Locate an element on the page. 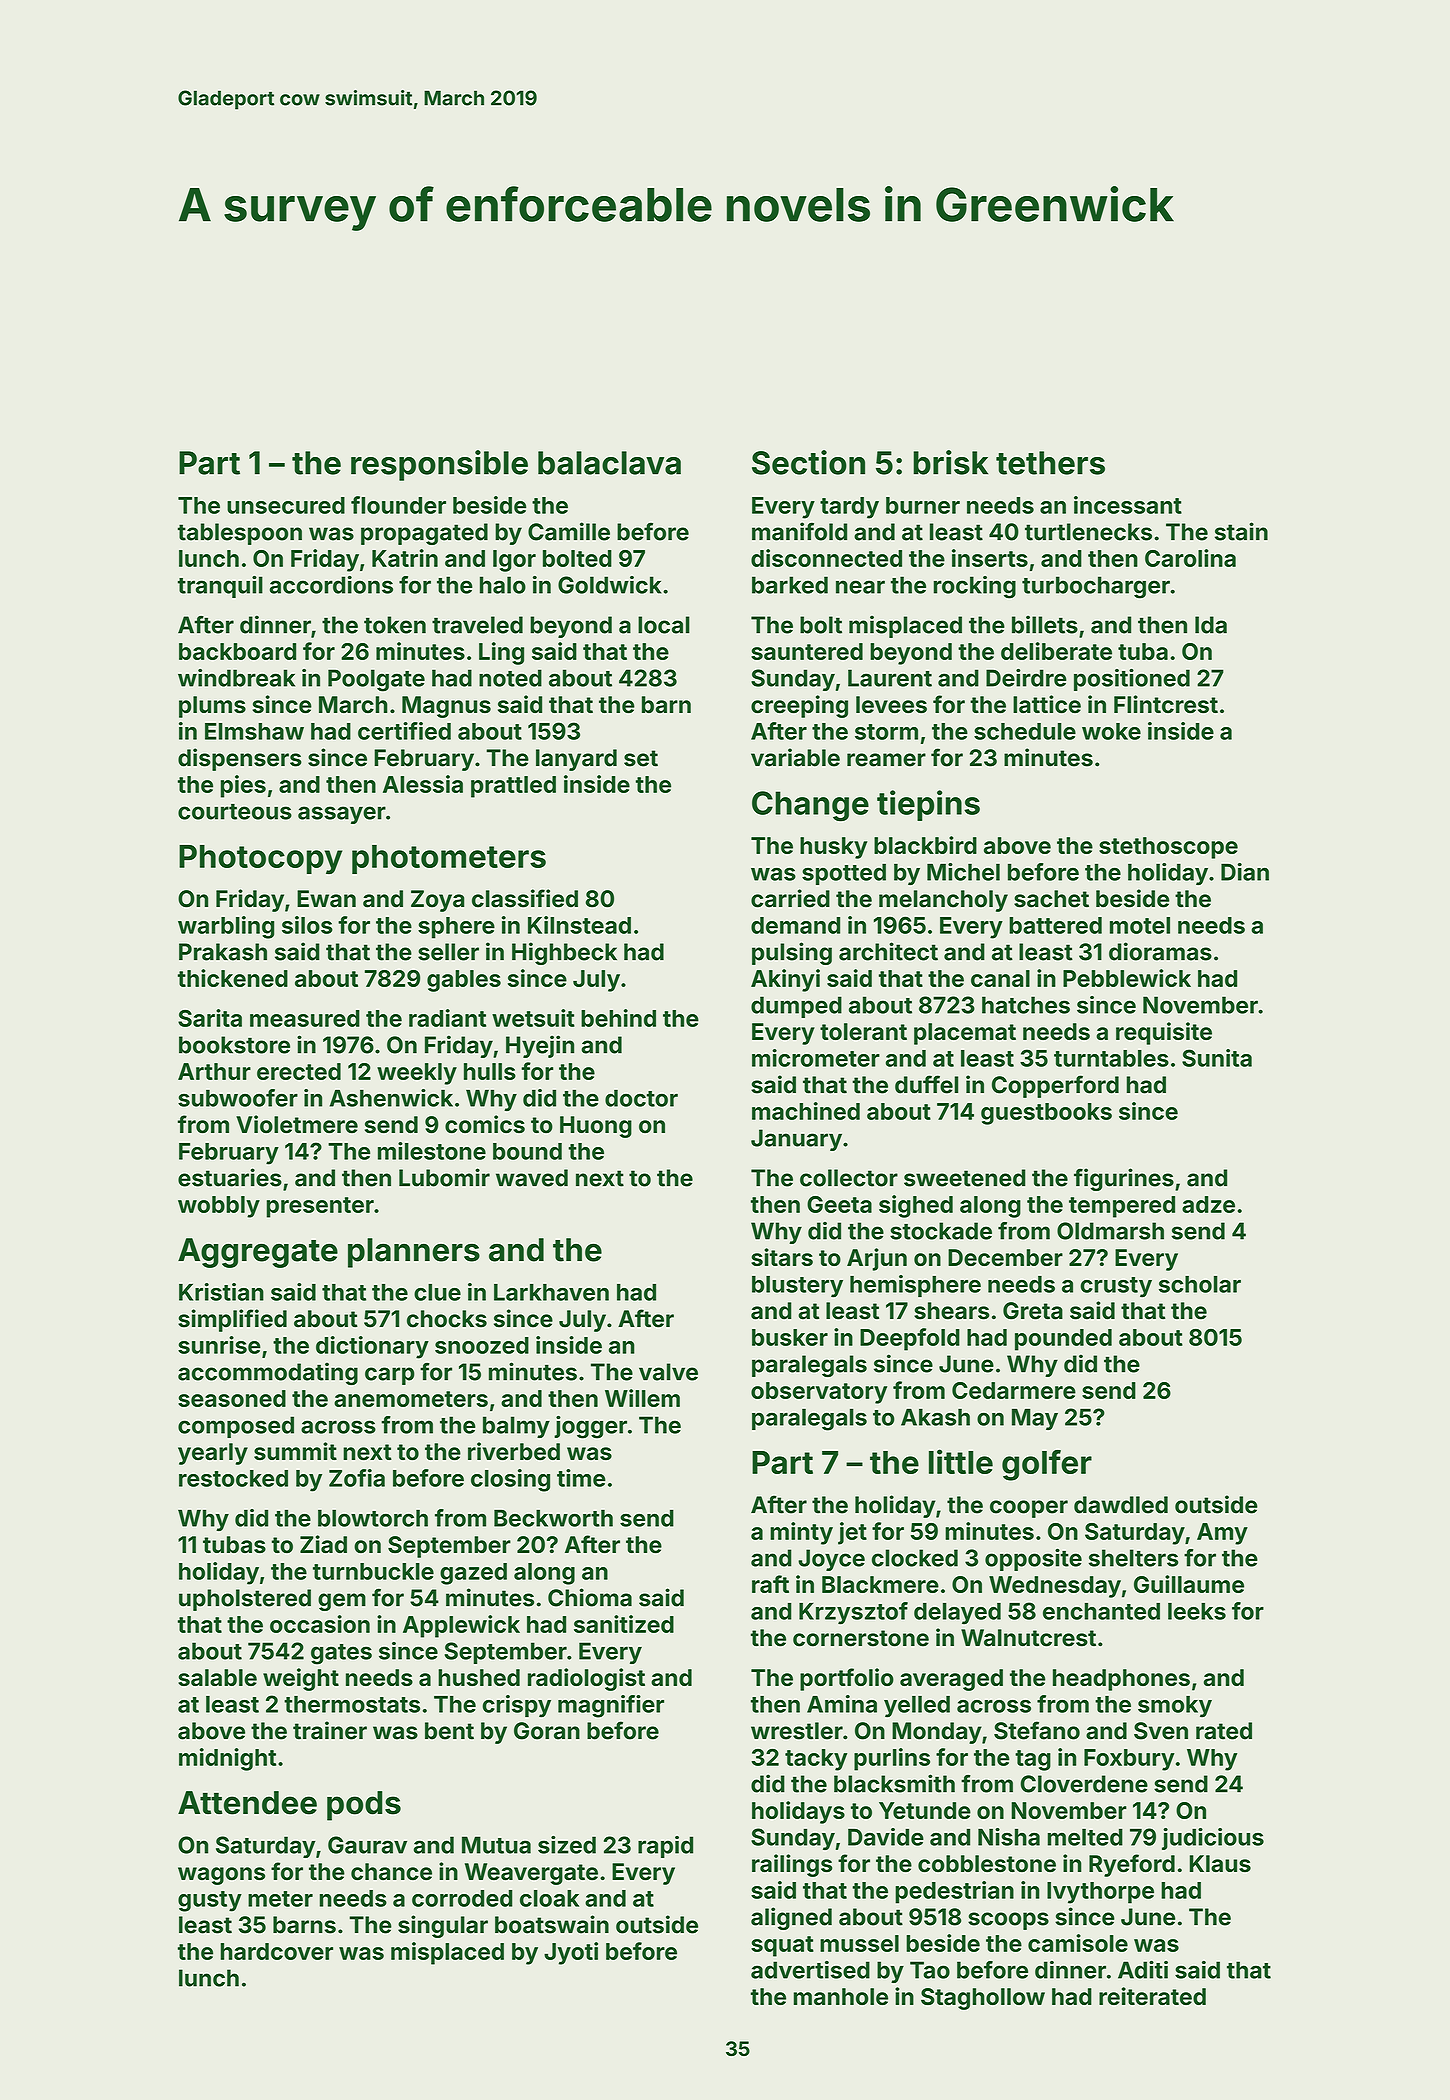 This page has width=1450, height=2100. Zofia is located at coordinates (357, 1478).
